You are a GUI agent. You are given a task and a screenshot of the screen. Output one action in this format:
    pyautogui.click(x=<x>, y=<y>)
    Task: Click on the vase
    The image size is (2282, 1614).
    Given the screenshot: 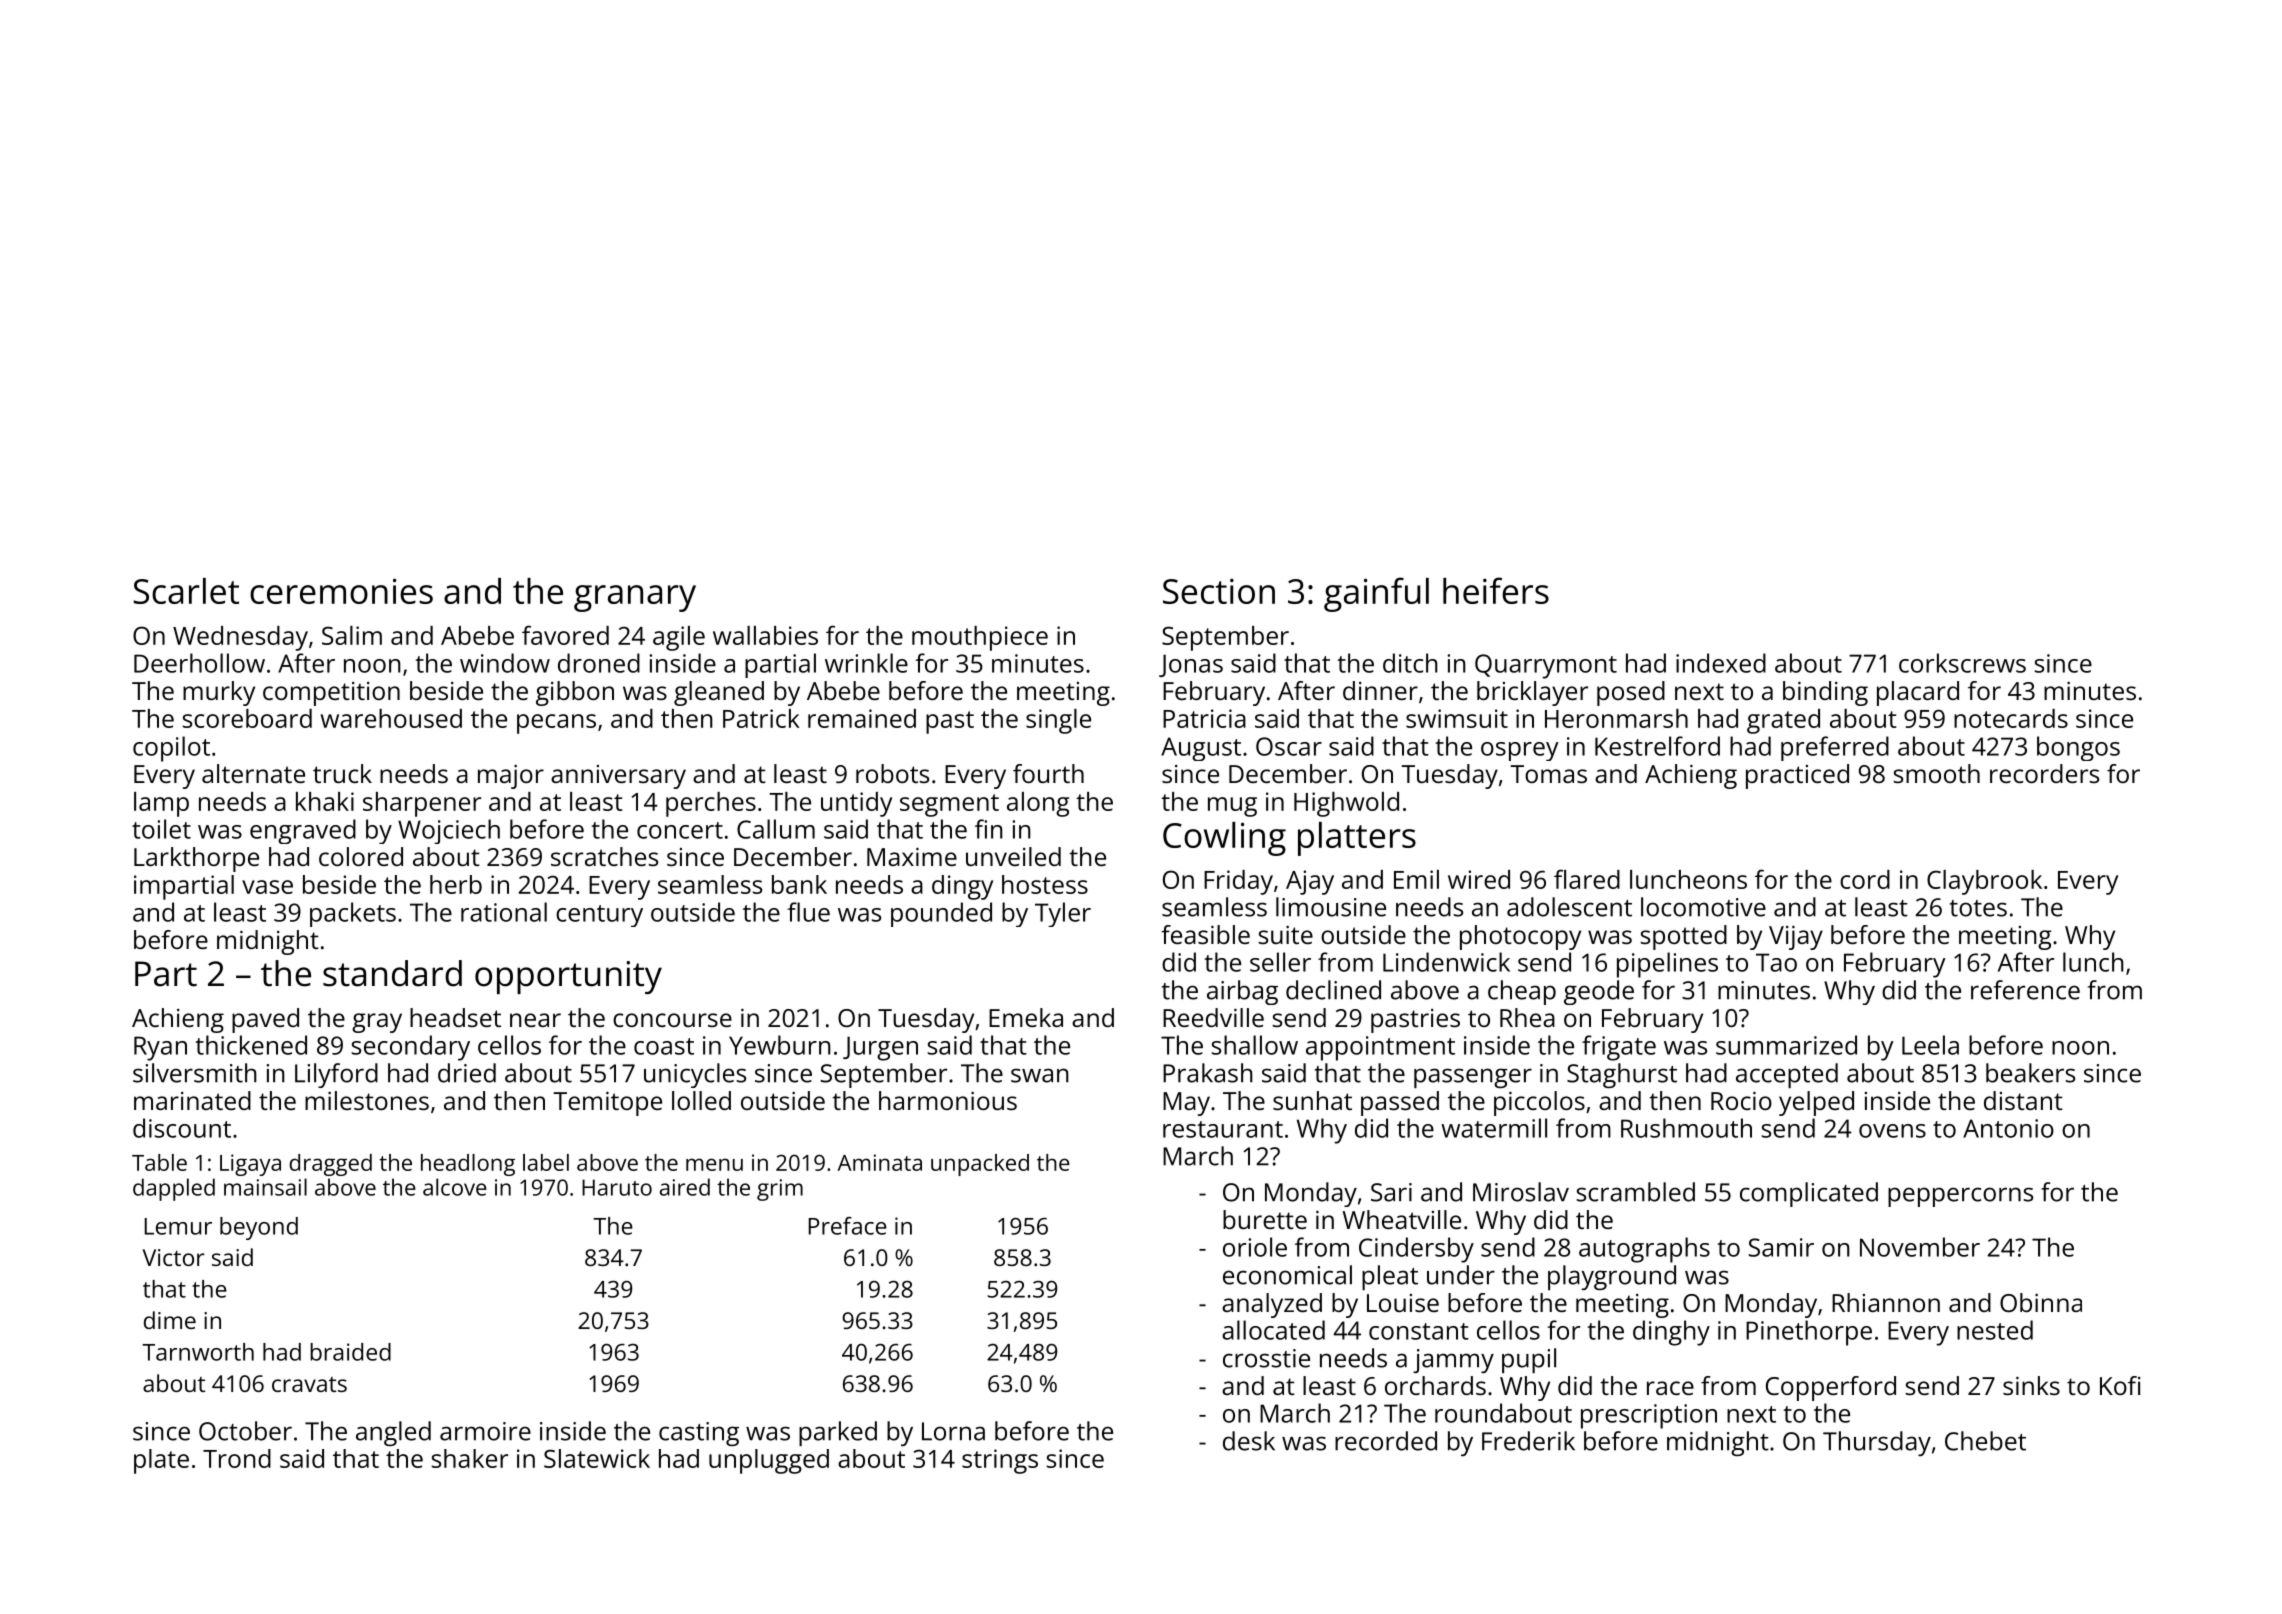 What is the action you would take?
    pyautogui.click(x=267, y=887)
